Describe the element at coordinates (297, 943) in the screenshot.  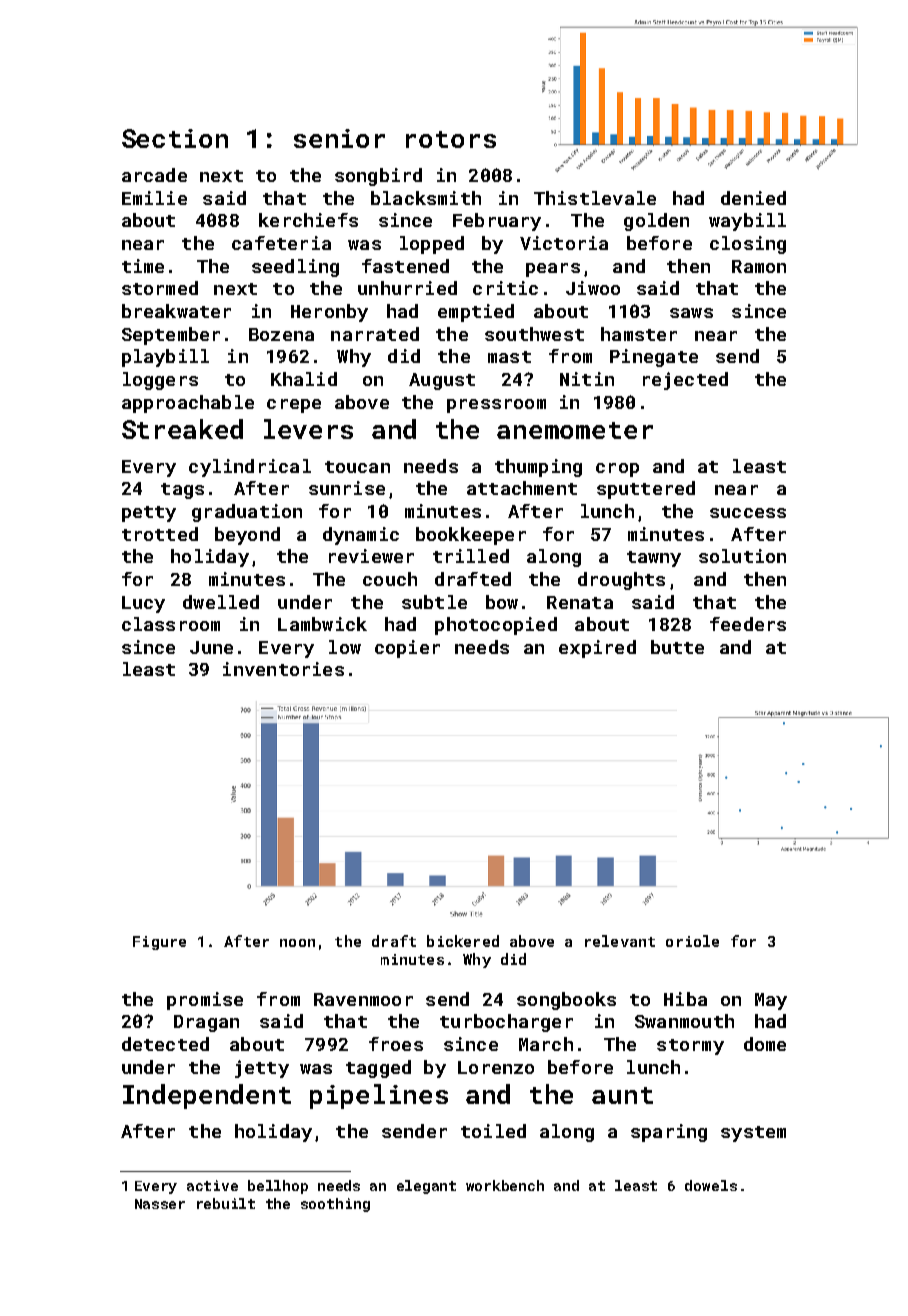
I see `noon` at that location.
